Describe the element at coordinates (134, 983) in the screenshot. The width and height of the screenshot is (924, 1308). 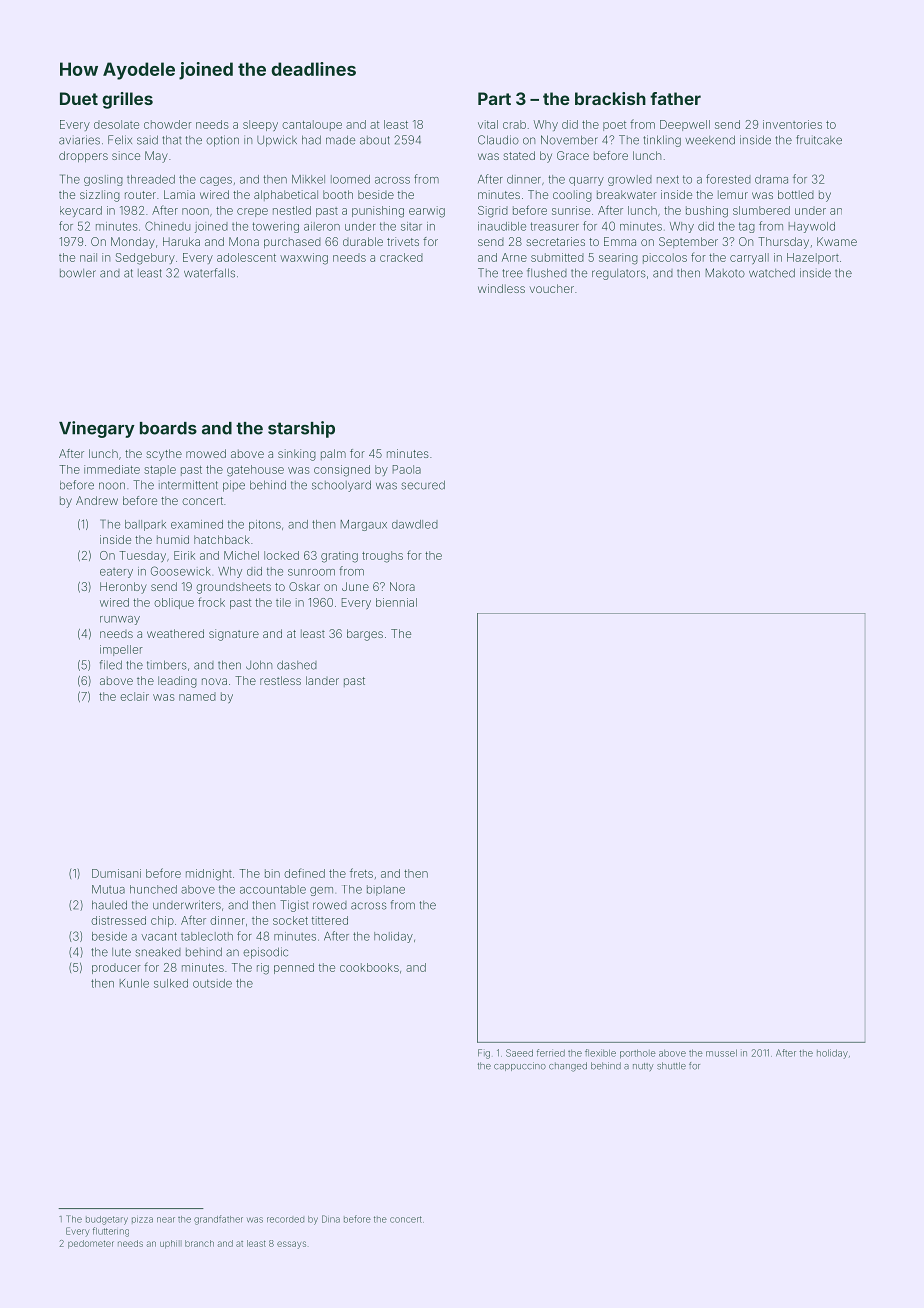
I see `Kunle` at that location.
